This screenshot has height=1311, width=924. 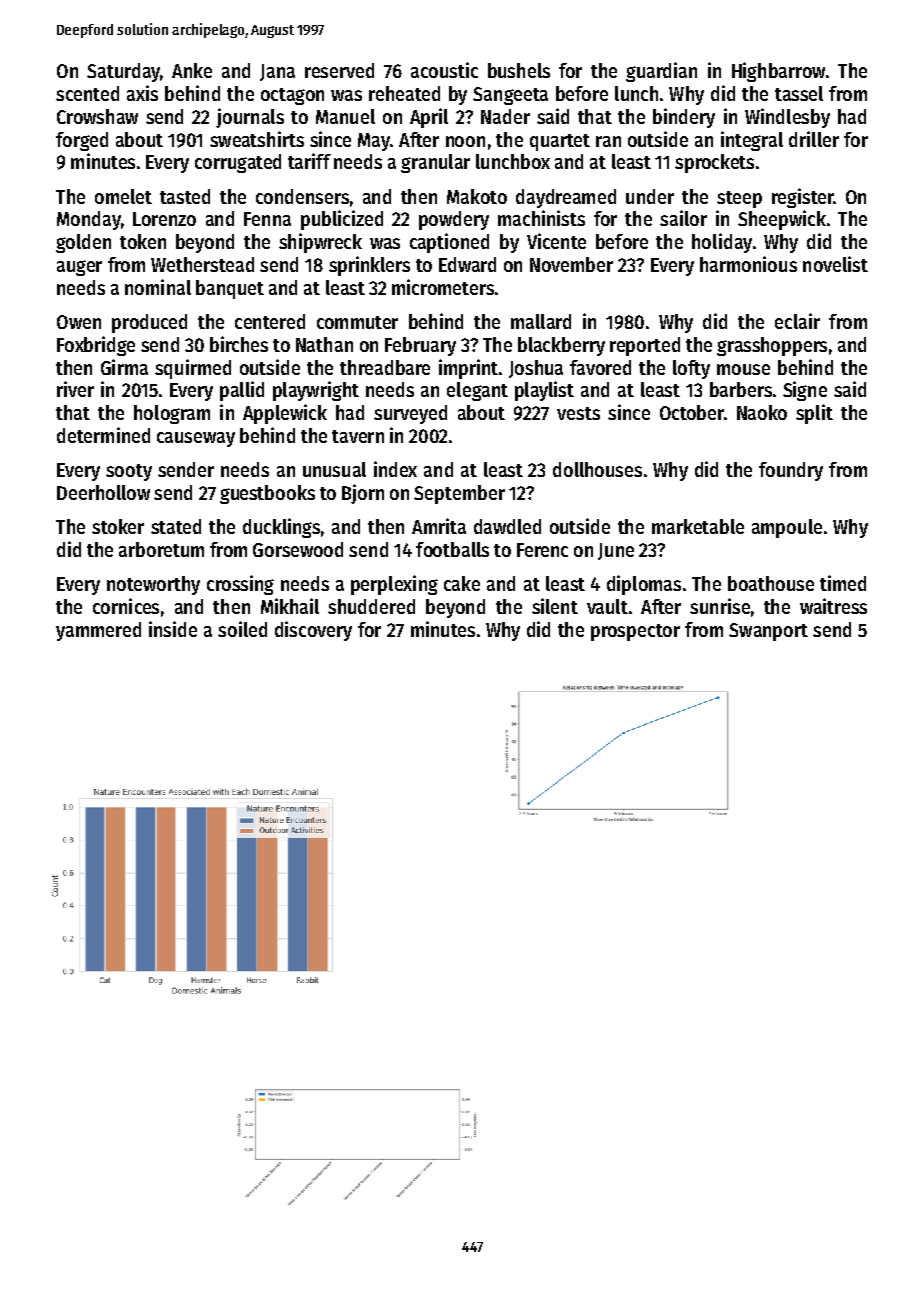 What do you see at coordinates (173, 629) in the screenshot?
I see `inside` at bounding box center [173, 629].
